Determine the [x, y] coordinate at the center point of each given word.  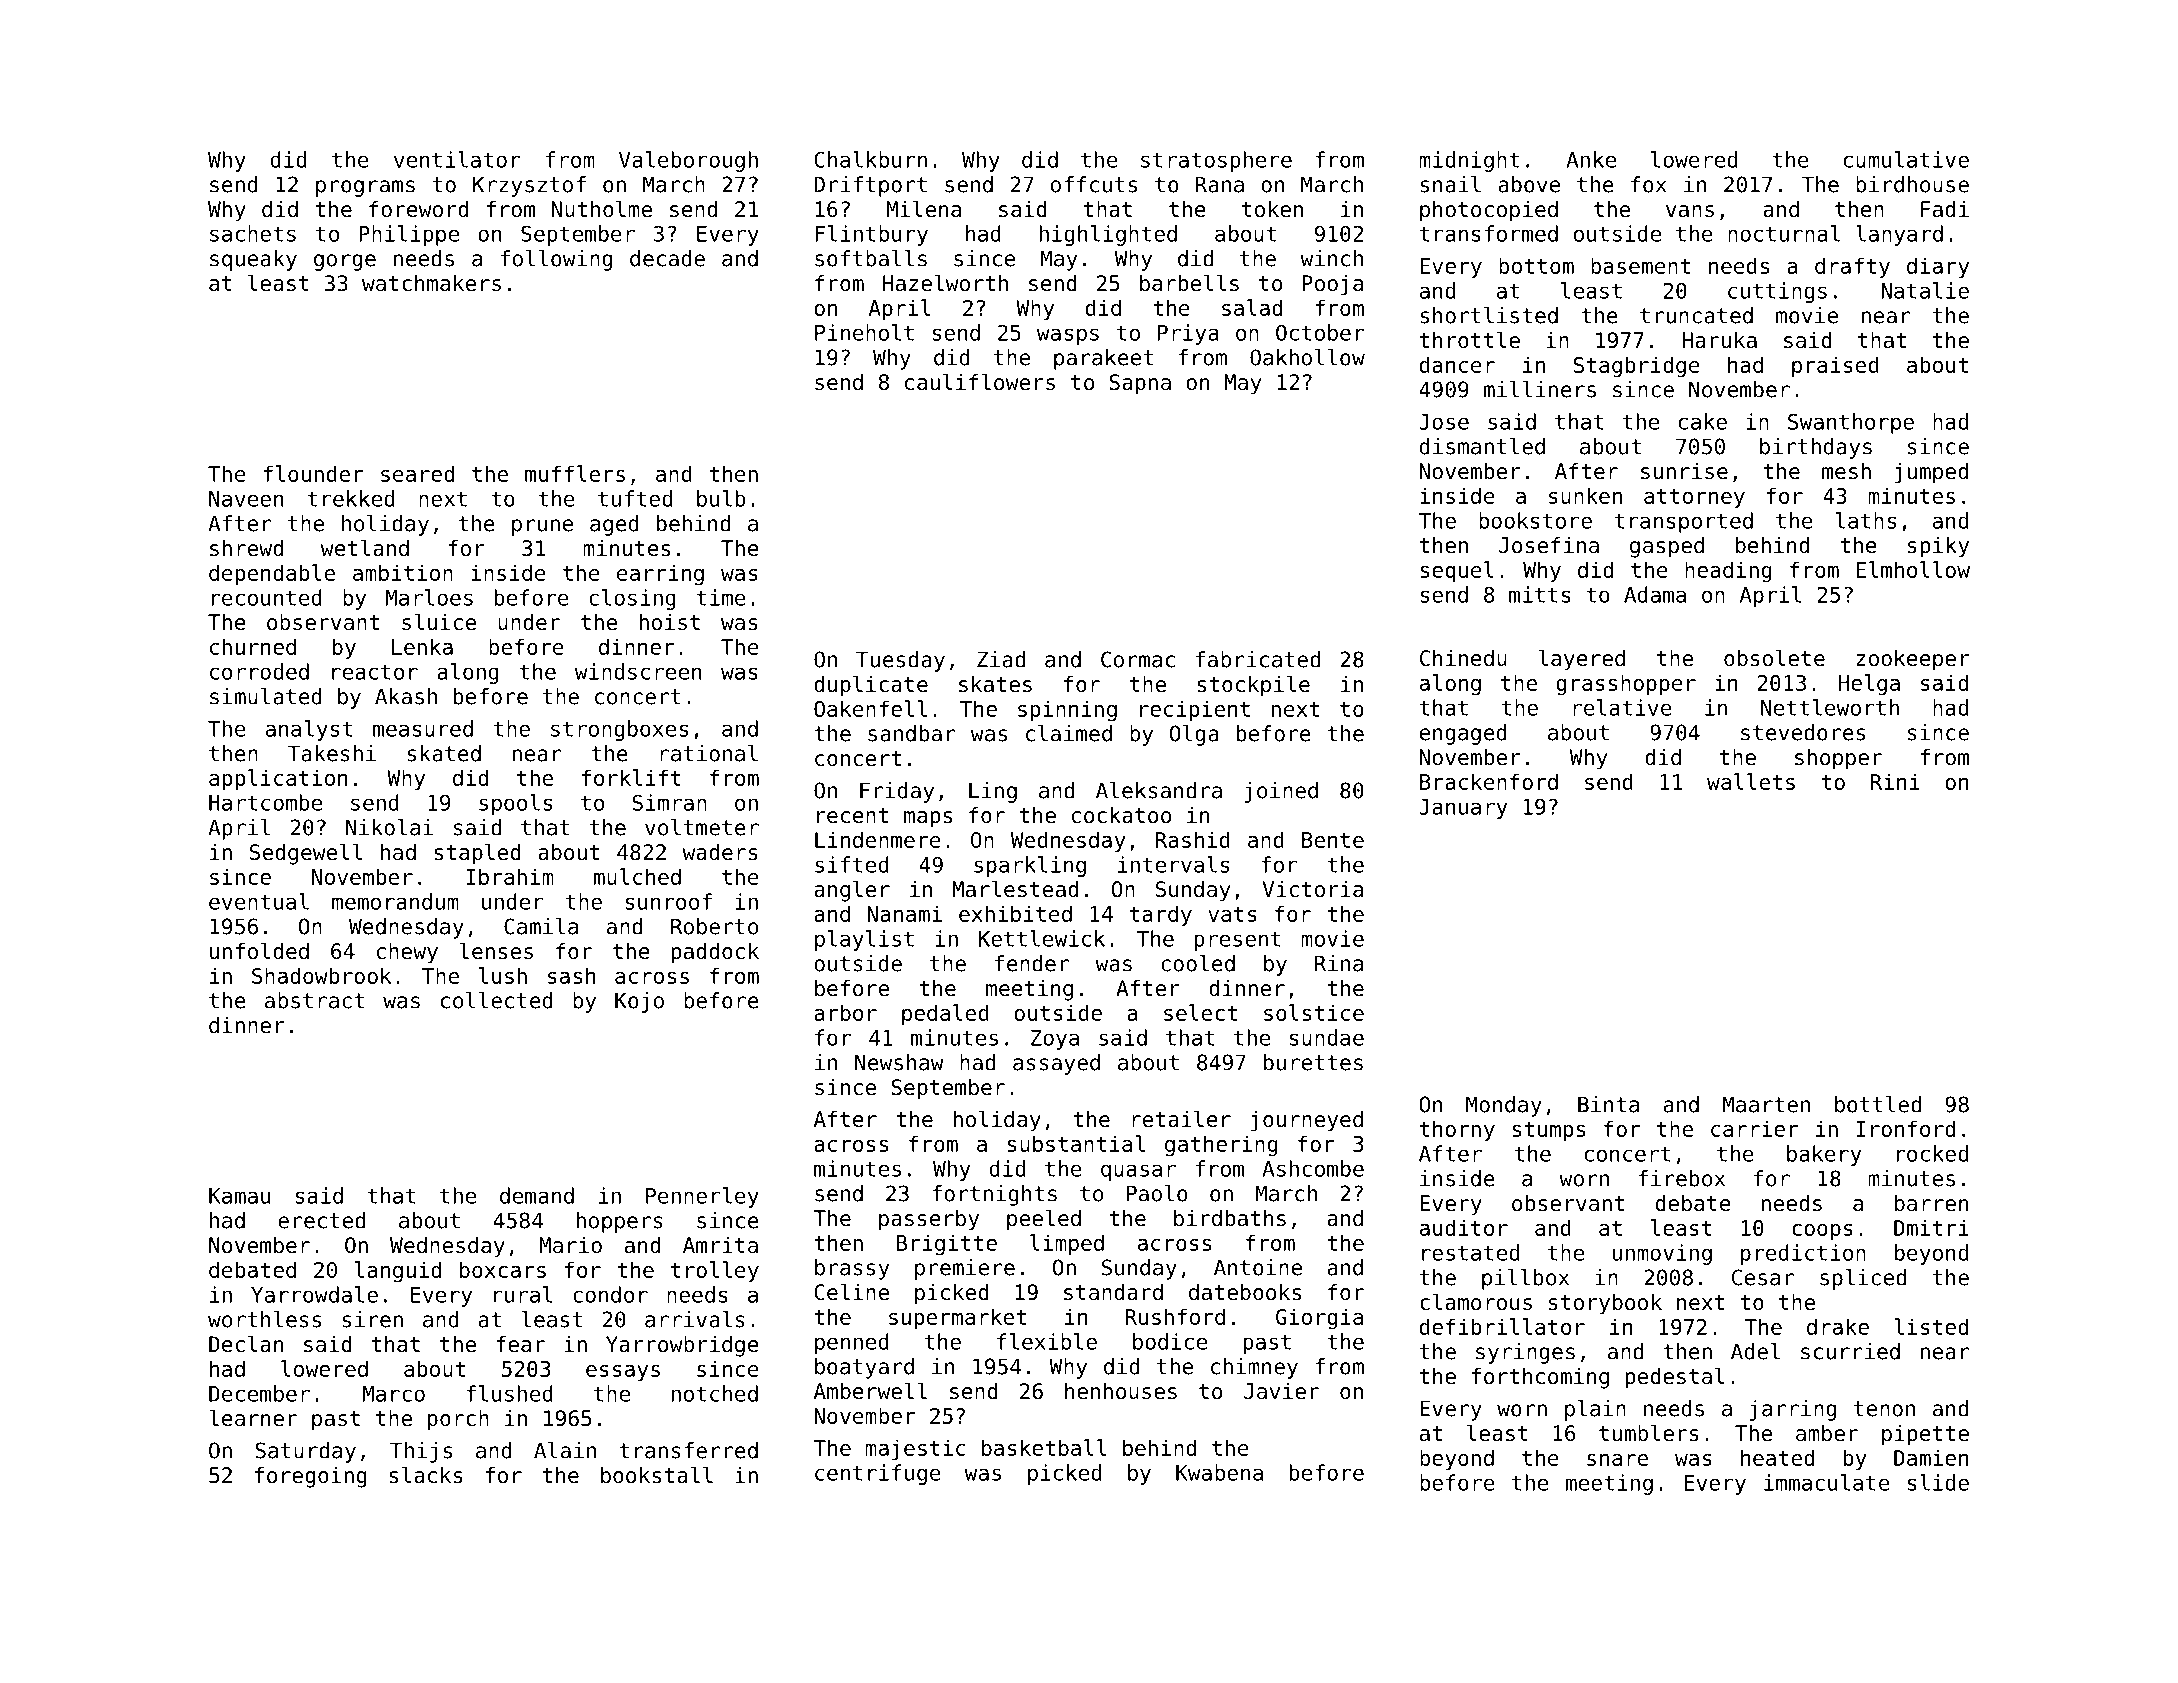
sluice [439, 622]
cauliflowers [980, 382]
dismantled [1482, 446]
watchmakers [431, 283]
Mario [571, 1245]
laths [1865, 520]
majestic [915, 1449]
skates [995, 684]
